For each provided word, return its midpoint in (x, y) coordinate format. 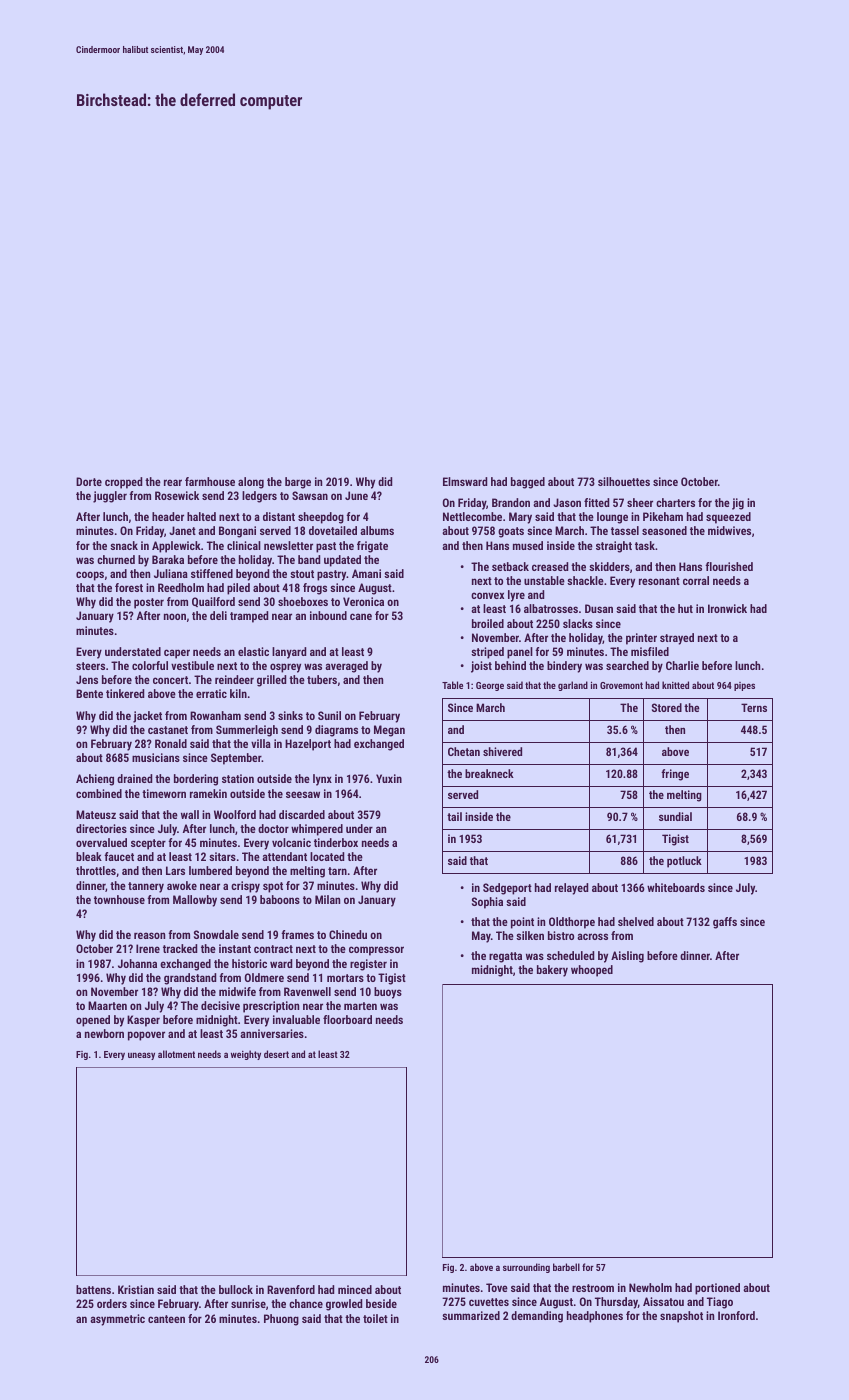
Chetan (464, 751)
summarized (471, 1315)
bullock (236, 1289)
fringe (675, 775)
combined (99, 793)
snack (124, 545)
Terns (754, 707)
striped (487, 653)
